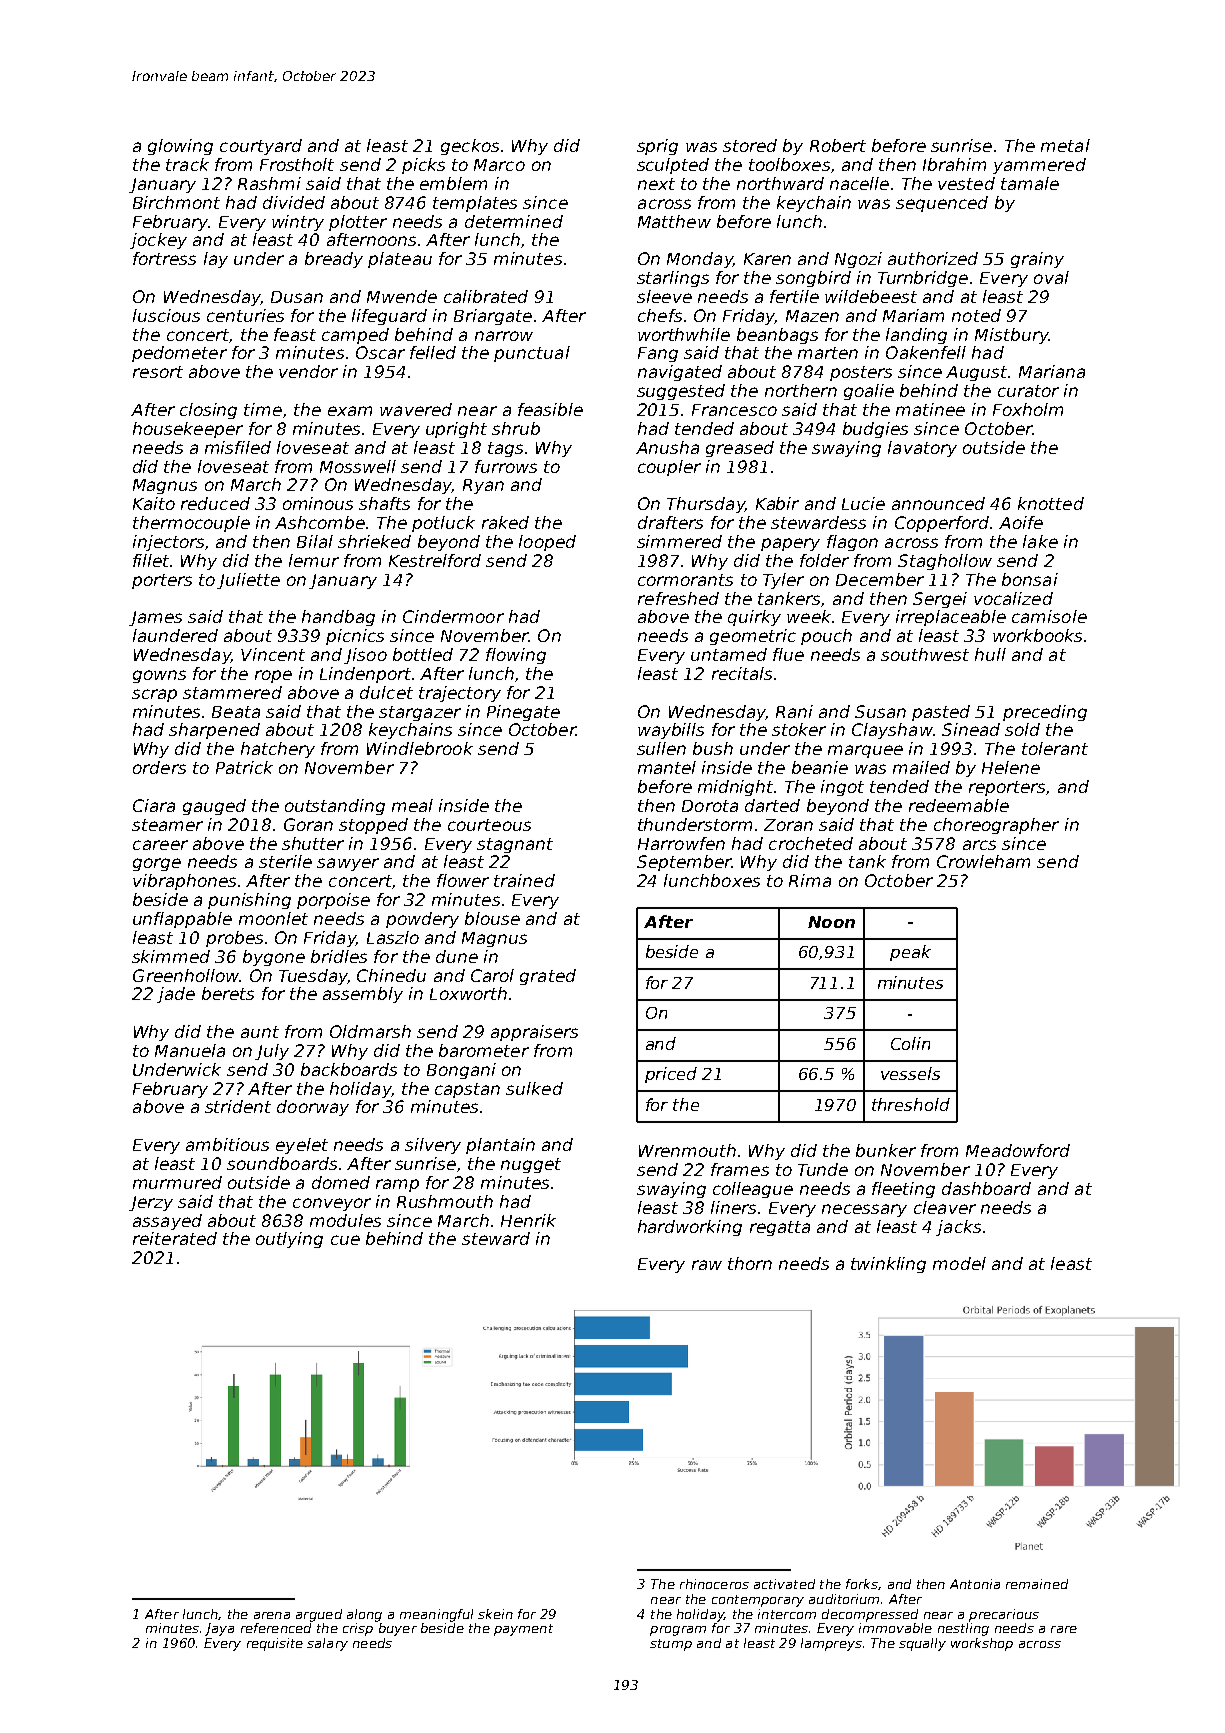 The width and height of the image is (1225, 1733). Describe the element at coordinates (671, 1645) in the image. I see `stump` at that location.
